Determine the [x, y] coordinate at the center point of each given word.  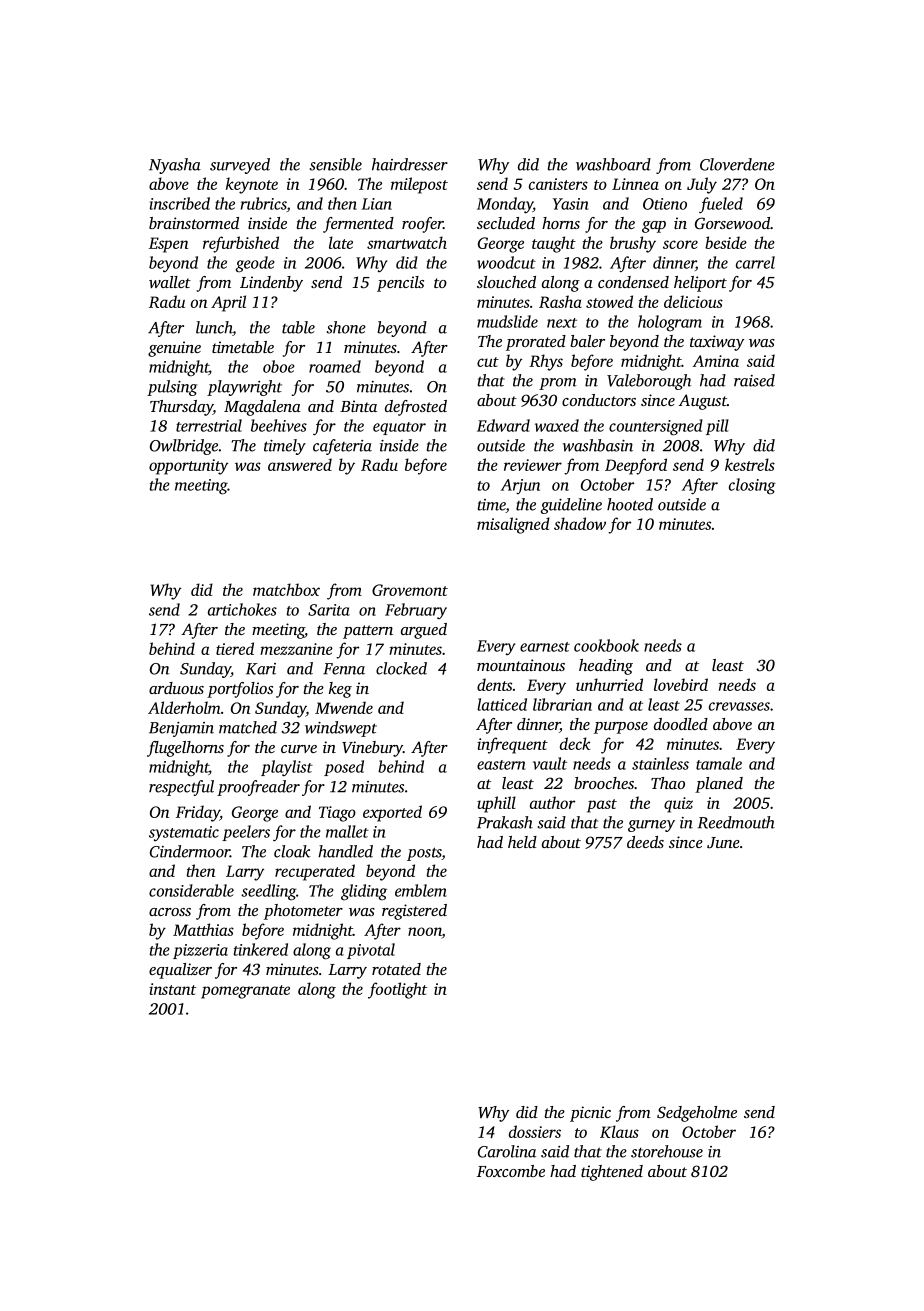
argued [424, 631]
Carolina [507, 1151]
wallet [170, 282]
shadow [580, 523]
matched [248, 727]
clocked [401, 668]
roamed [335, 366]
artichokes [242, 609]
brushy [633, 244]
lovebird [681, 684]
